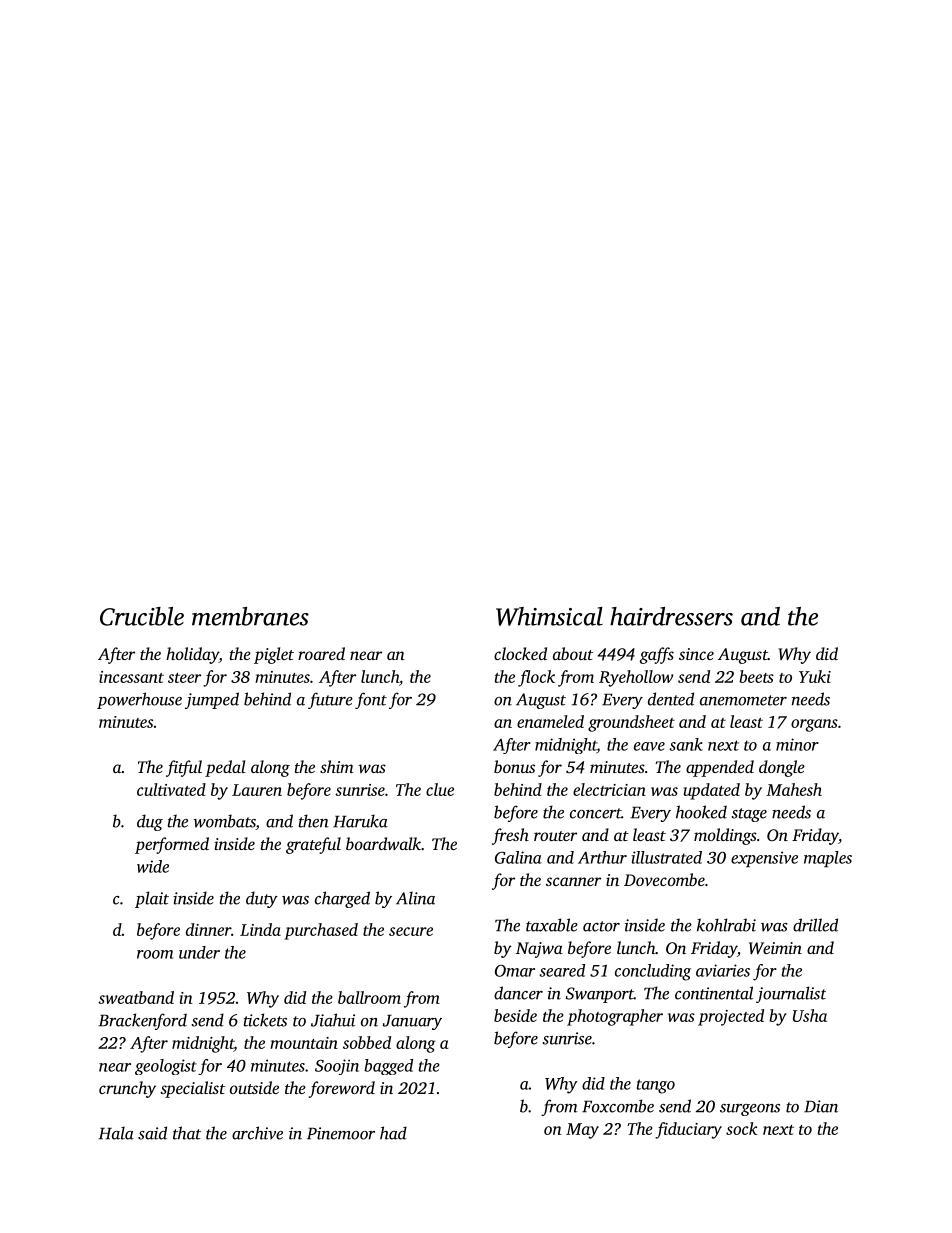 The width and height of the screenshot is (952, 1233). Describe the element at coordinates (671, 616) in the screenshot. I see `hairdressers` at that location.
